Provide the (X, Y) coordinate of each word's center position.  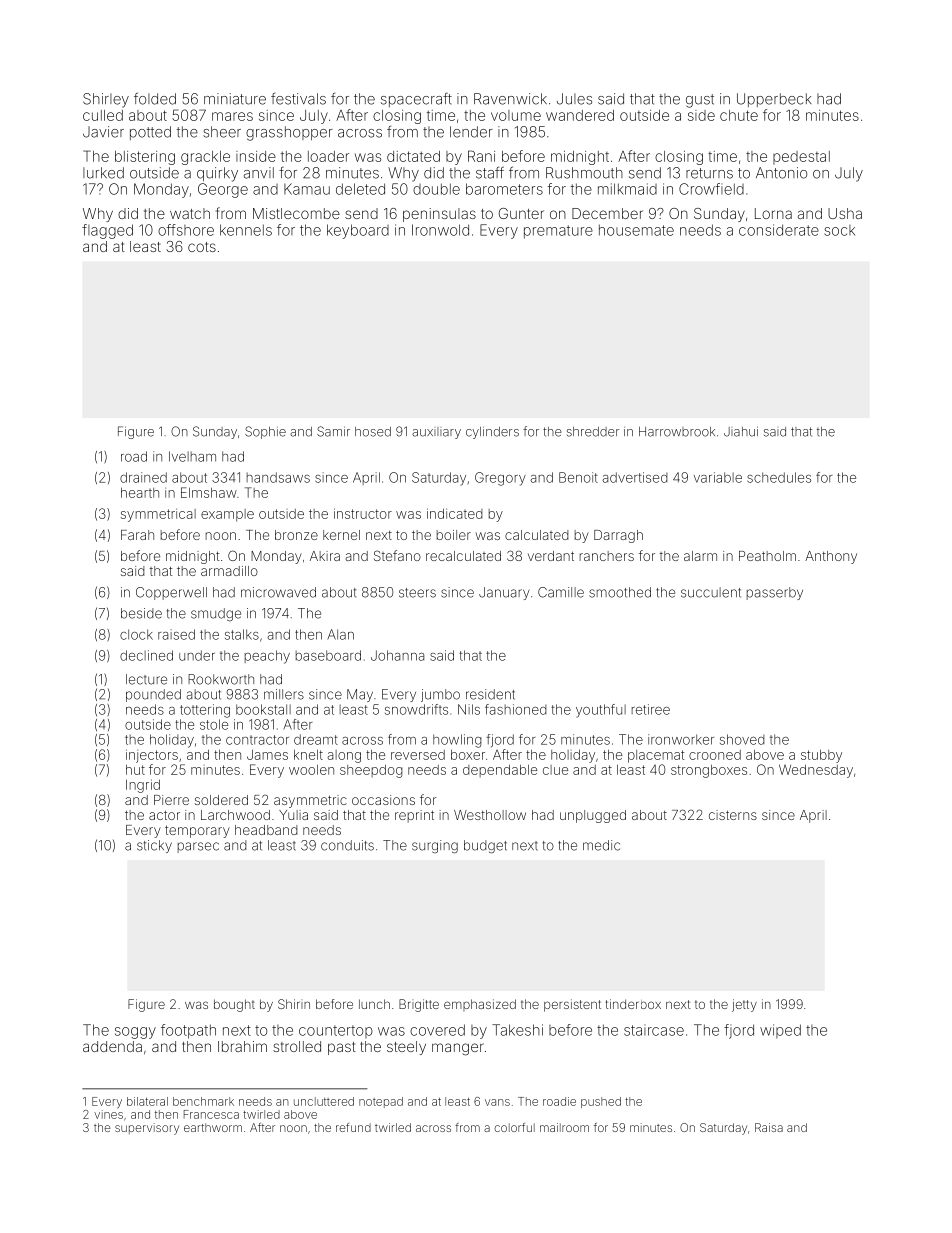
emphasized (480, 1005)
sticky (154, 846)
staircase (654, 1030)
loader (328, 156)
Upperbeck (774, 100)
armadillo (229, 571)
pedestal (801, 158)
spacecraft (416, 100)
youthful (601, 711)
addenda (112, 1046)
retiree (651, 709)
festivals (298, 98)
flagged (107, 231)
